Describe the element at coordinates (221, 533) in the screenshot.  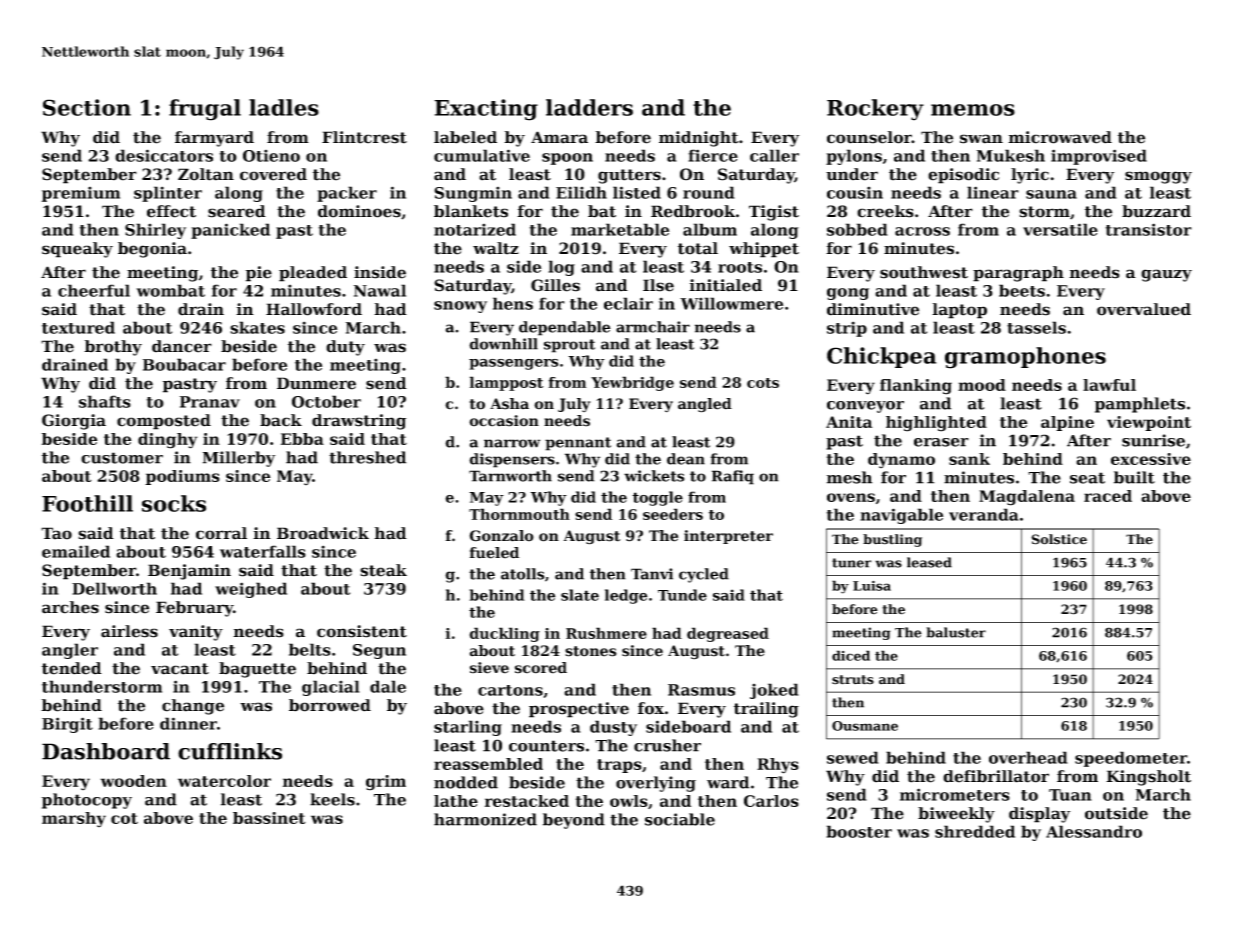
I see `corral` at that location.
